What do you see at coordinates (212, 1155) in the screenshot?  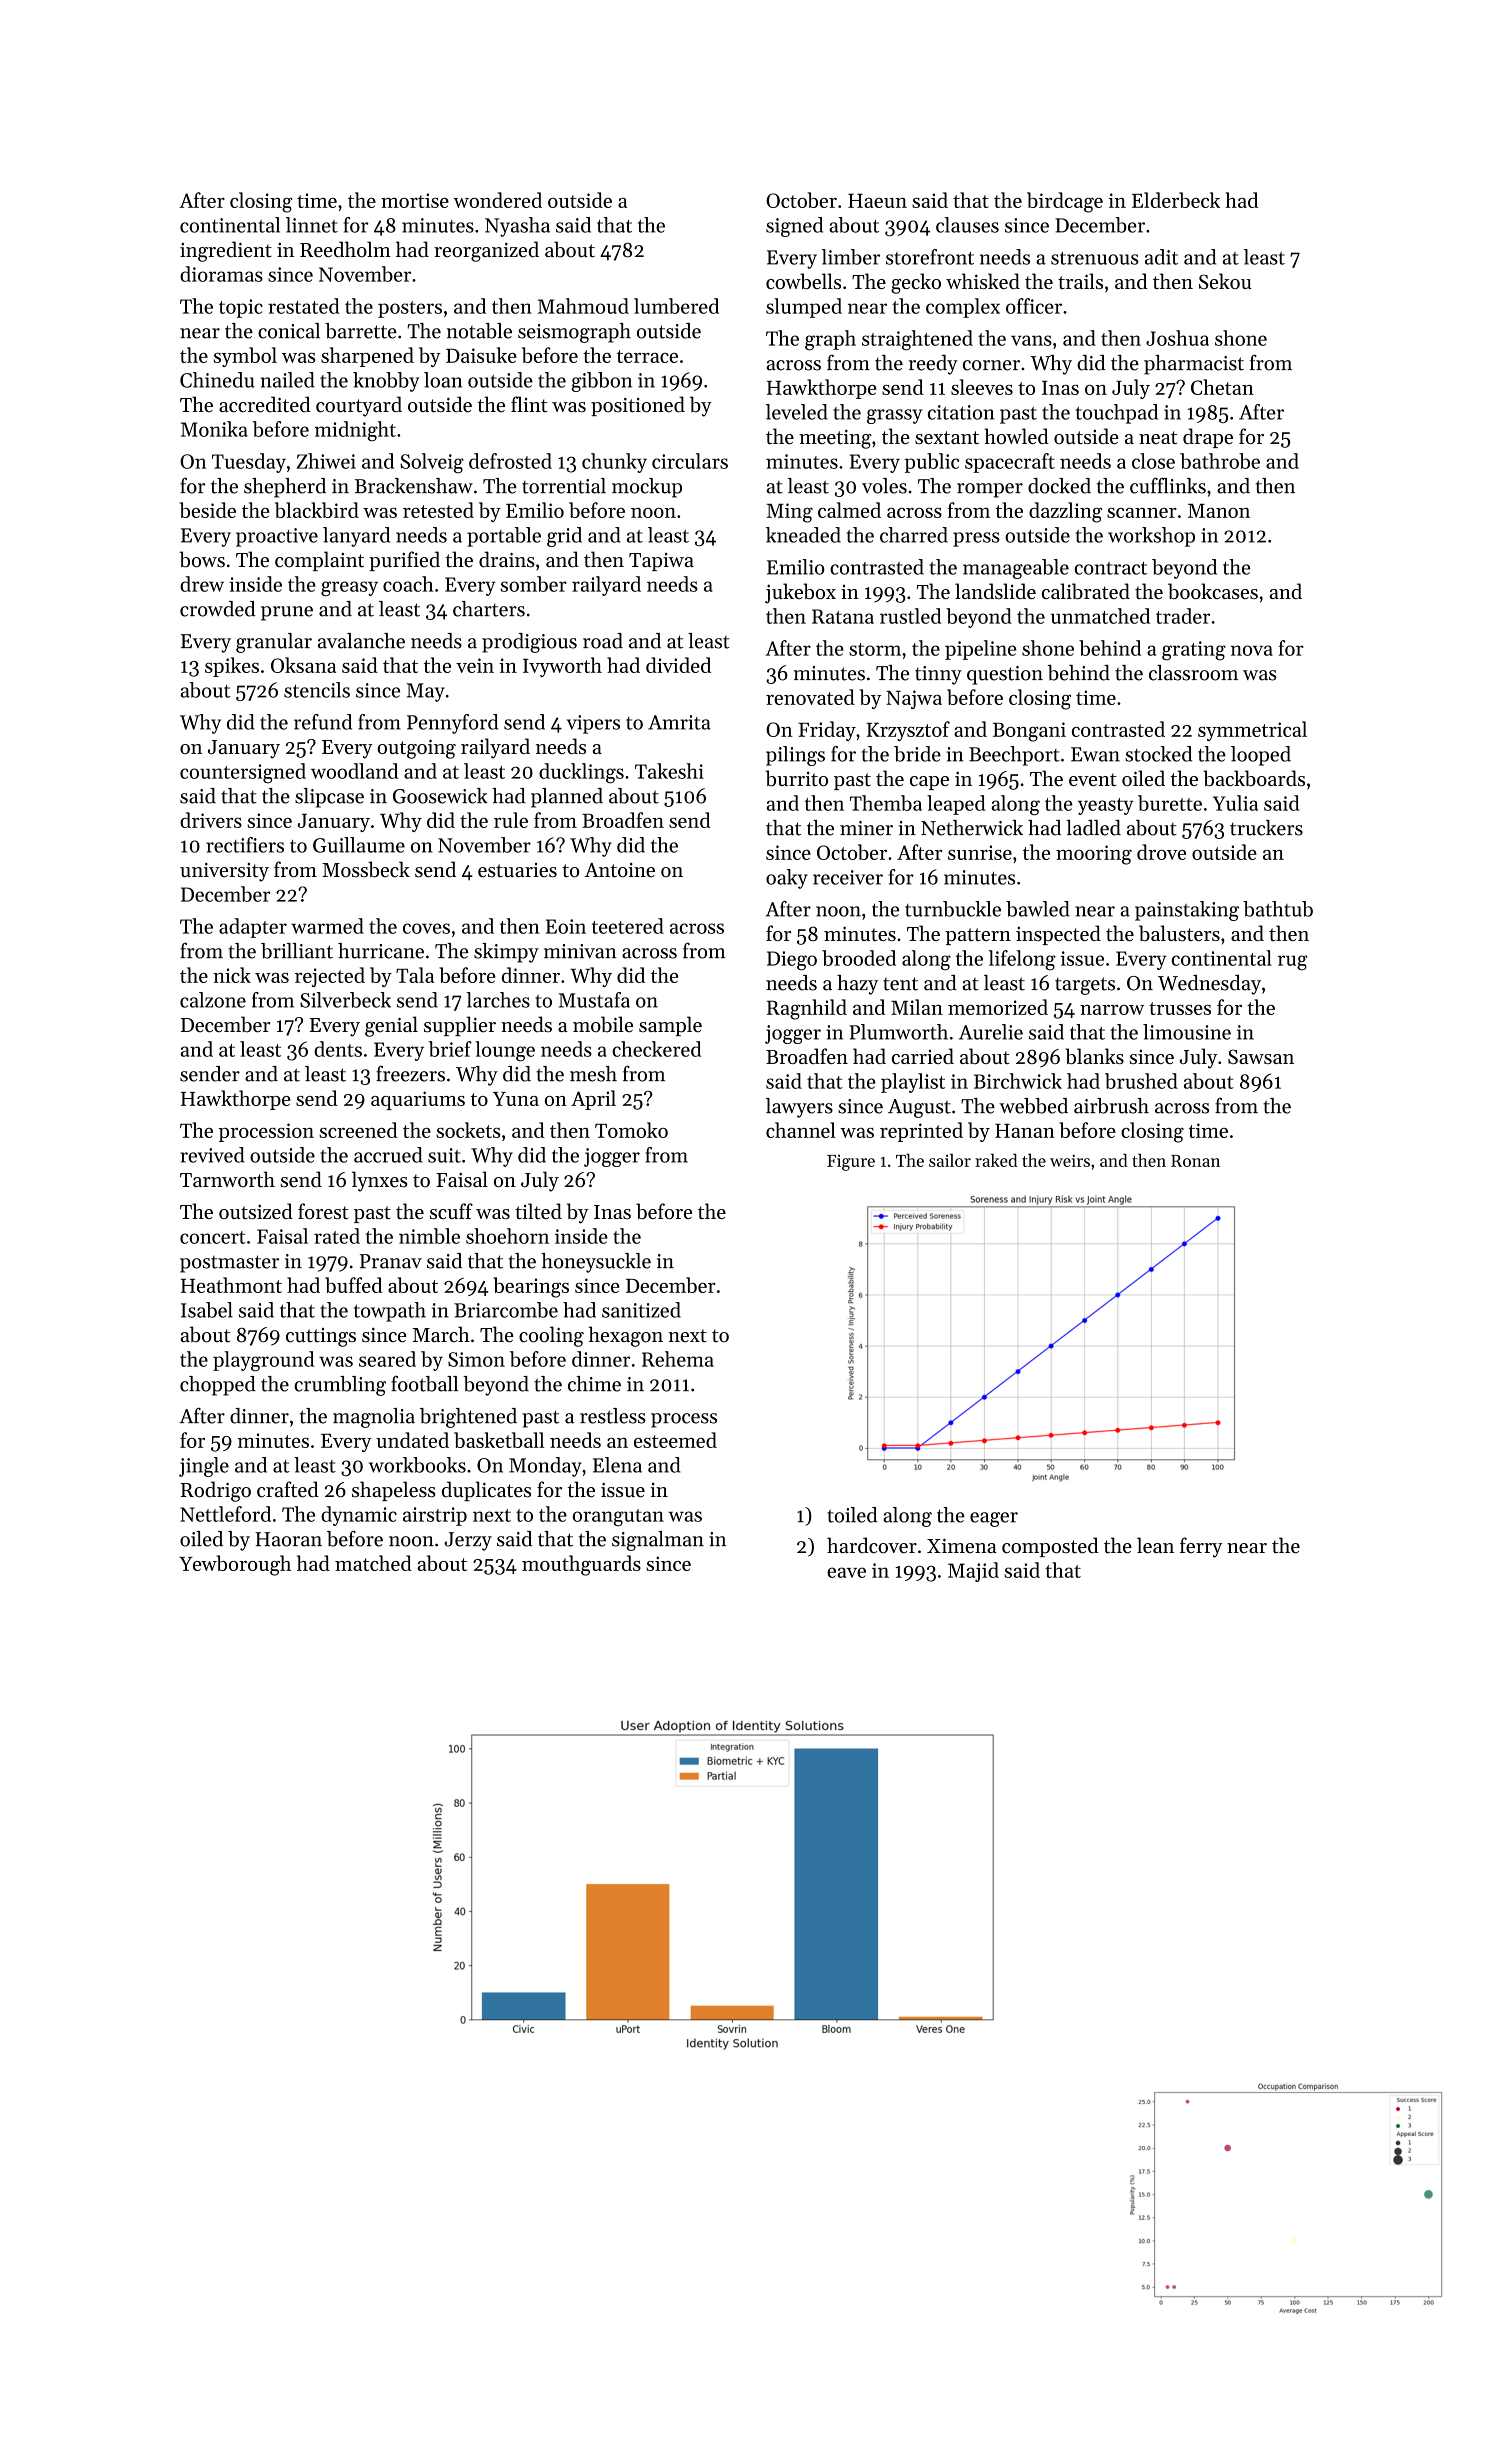 I see `revived` at bounding box center [212, 1155].
